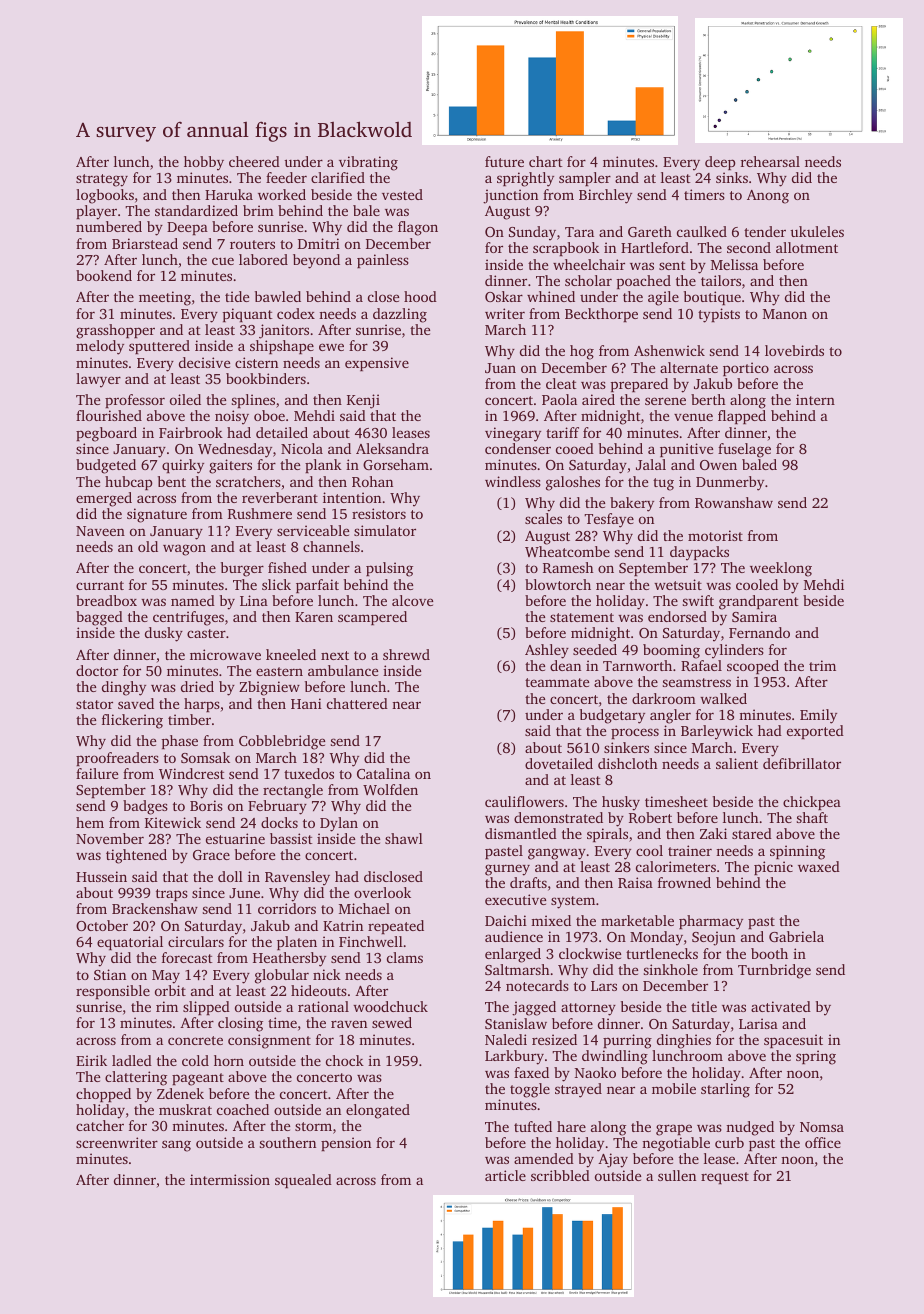  What do you see at coordinates (197, 686) in the screenshot?
I see `dried` at bounding box center [197, 686].
